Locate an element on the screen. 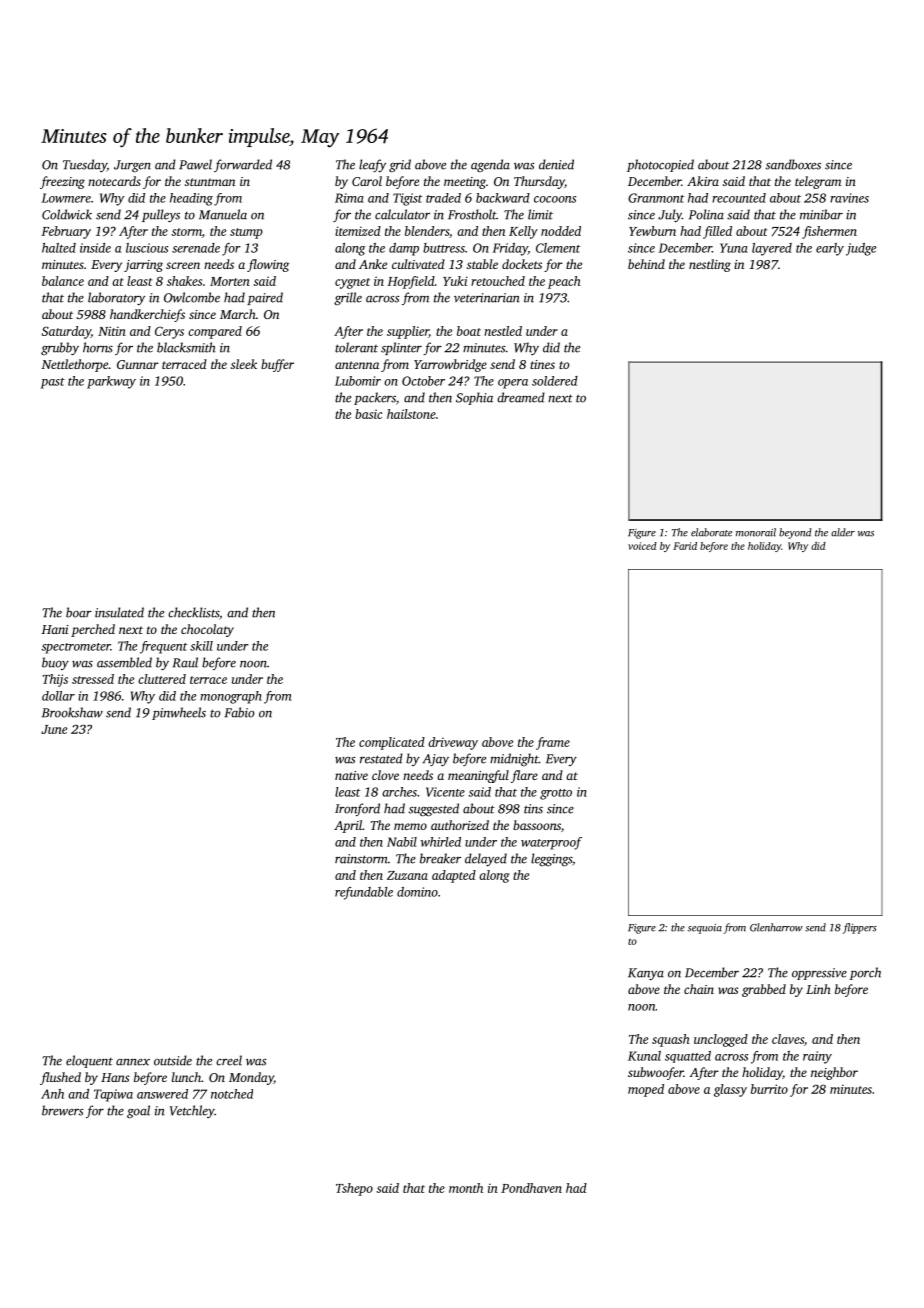  moped is located at coordinates (646, 1090).
